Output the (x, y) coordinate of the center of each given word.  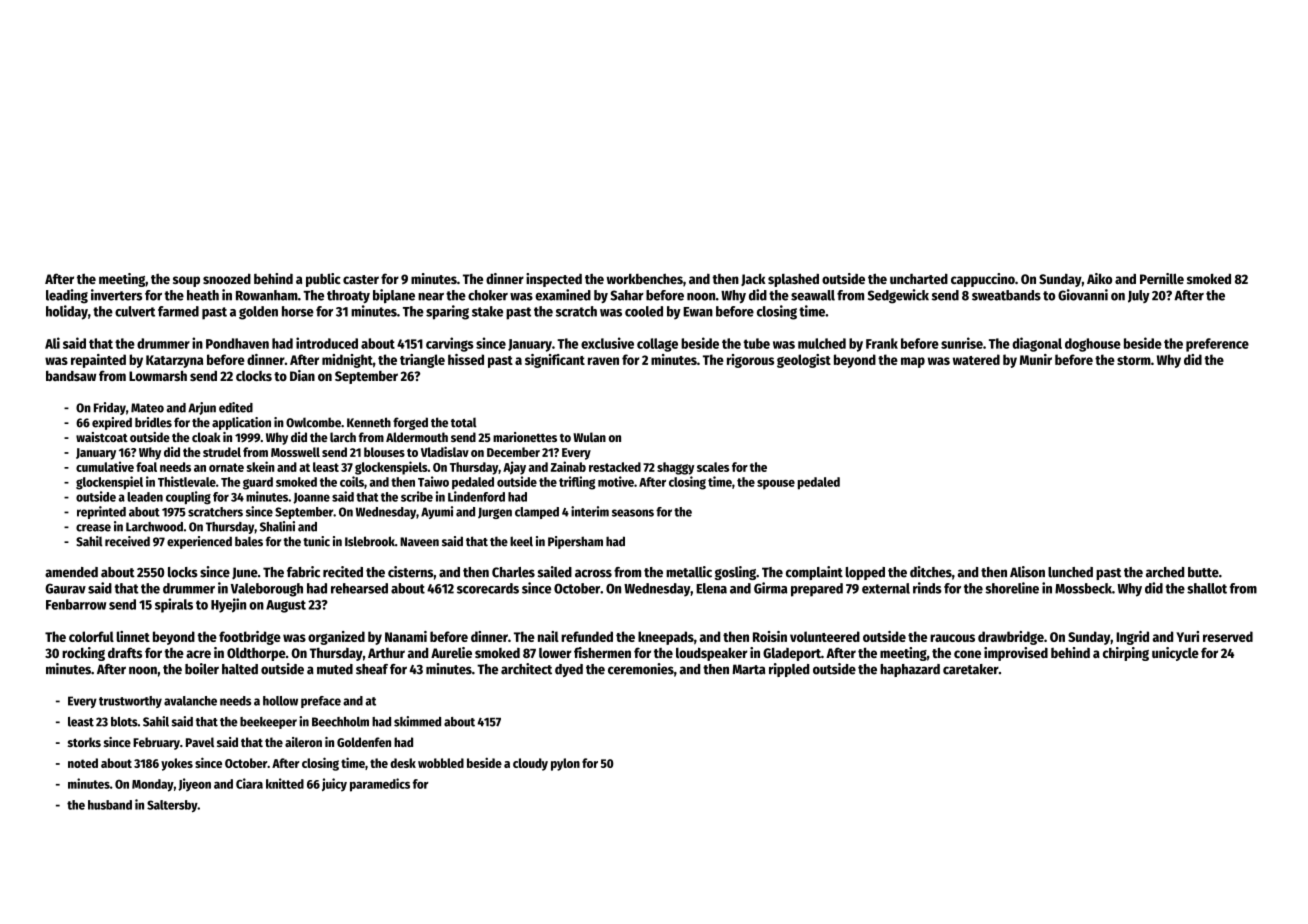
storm (1134, 360)
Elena (711, 588)
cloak (206, 437)
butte (1203, 572)
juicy (334, 785)
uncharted (919, 278)
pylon (565, 764)
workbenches (645, 279)
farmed (178, 311)
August (286, 606)
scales (713, 467)
